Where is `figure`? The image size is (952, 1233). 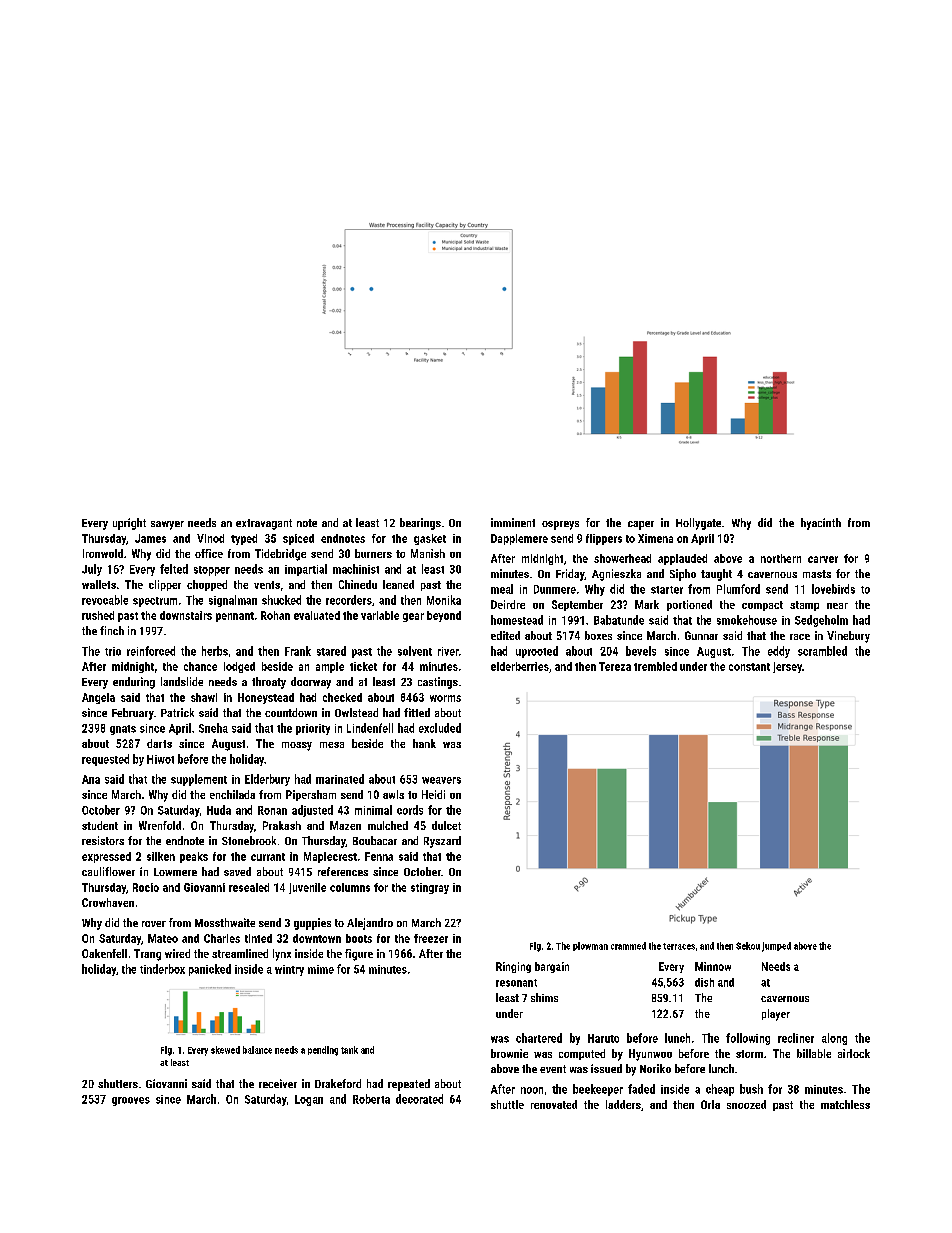
figure is located at coordinates (359, 955).
